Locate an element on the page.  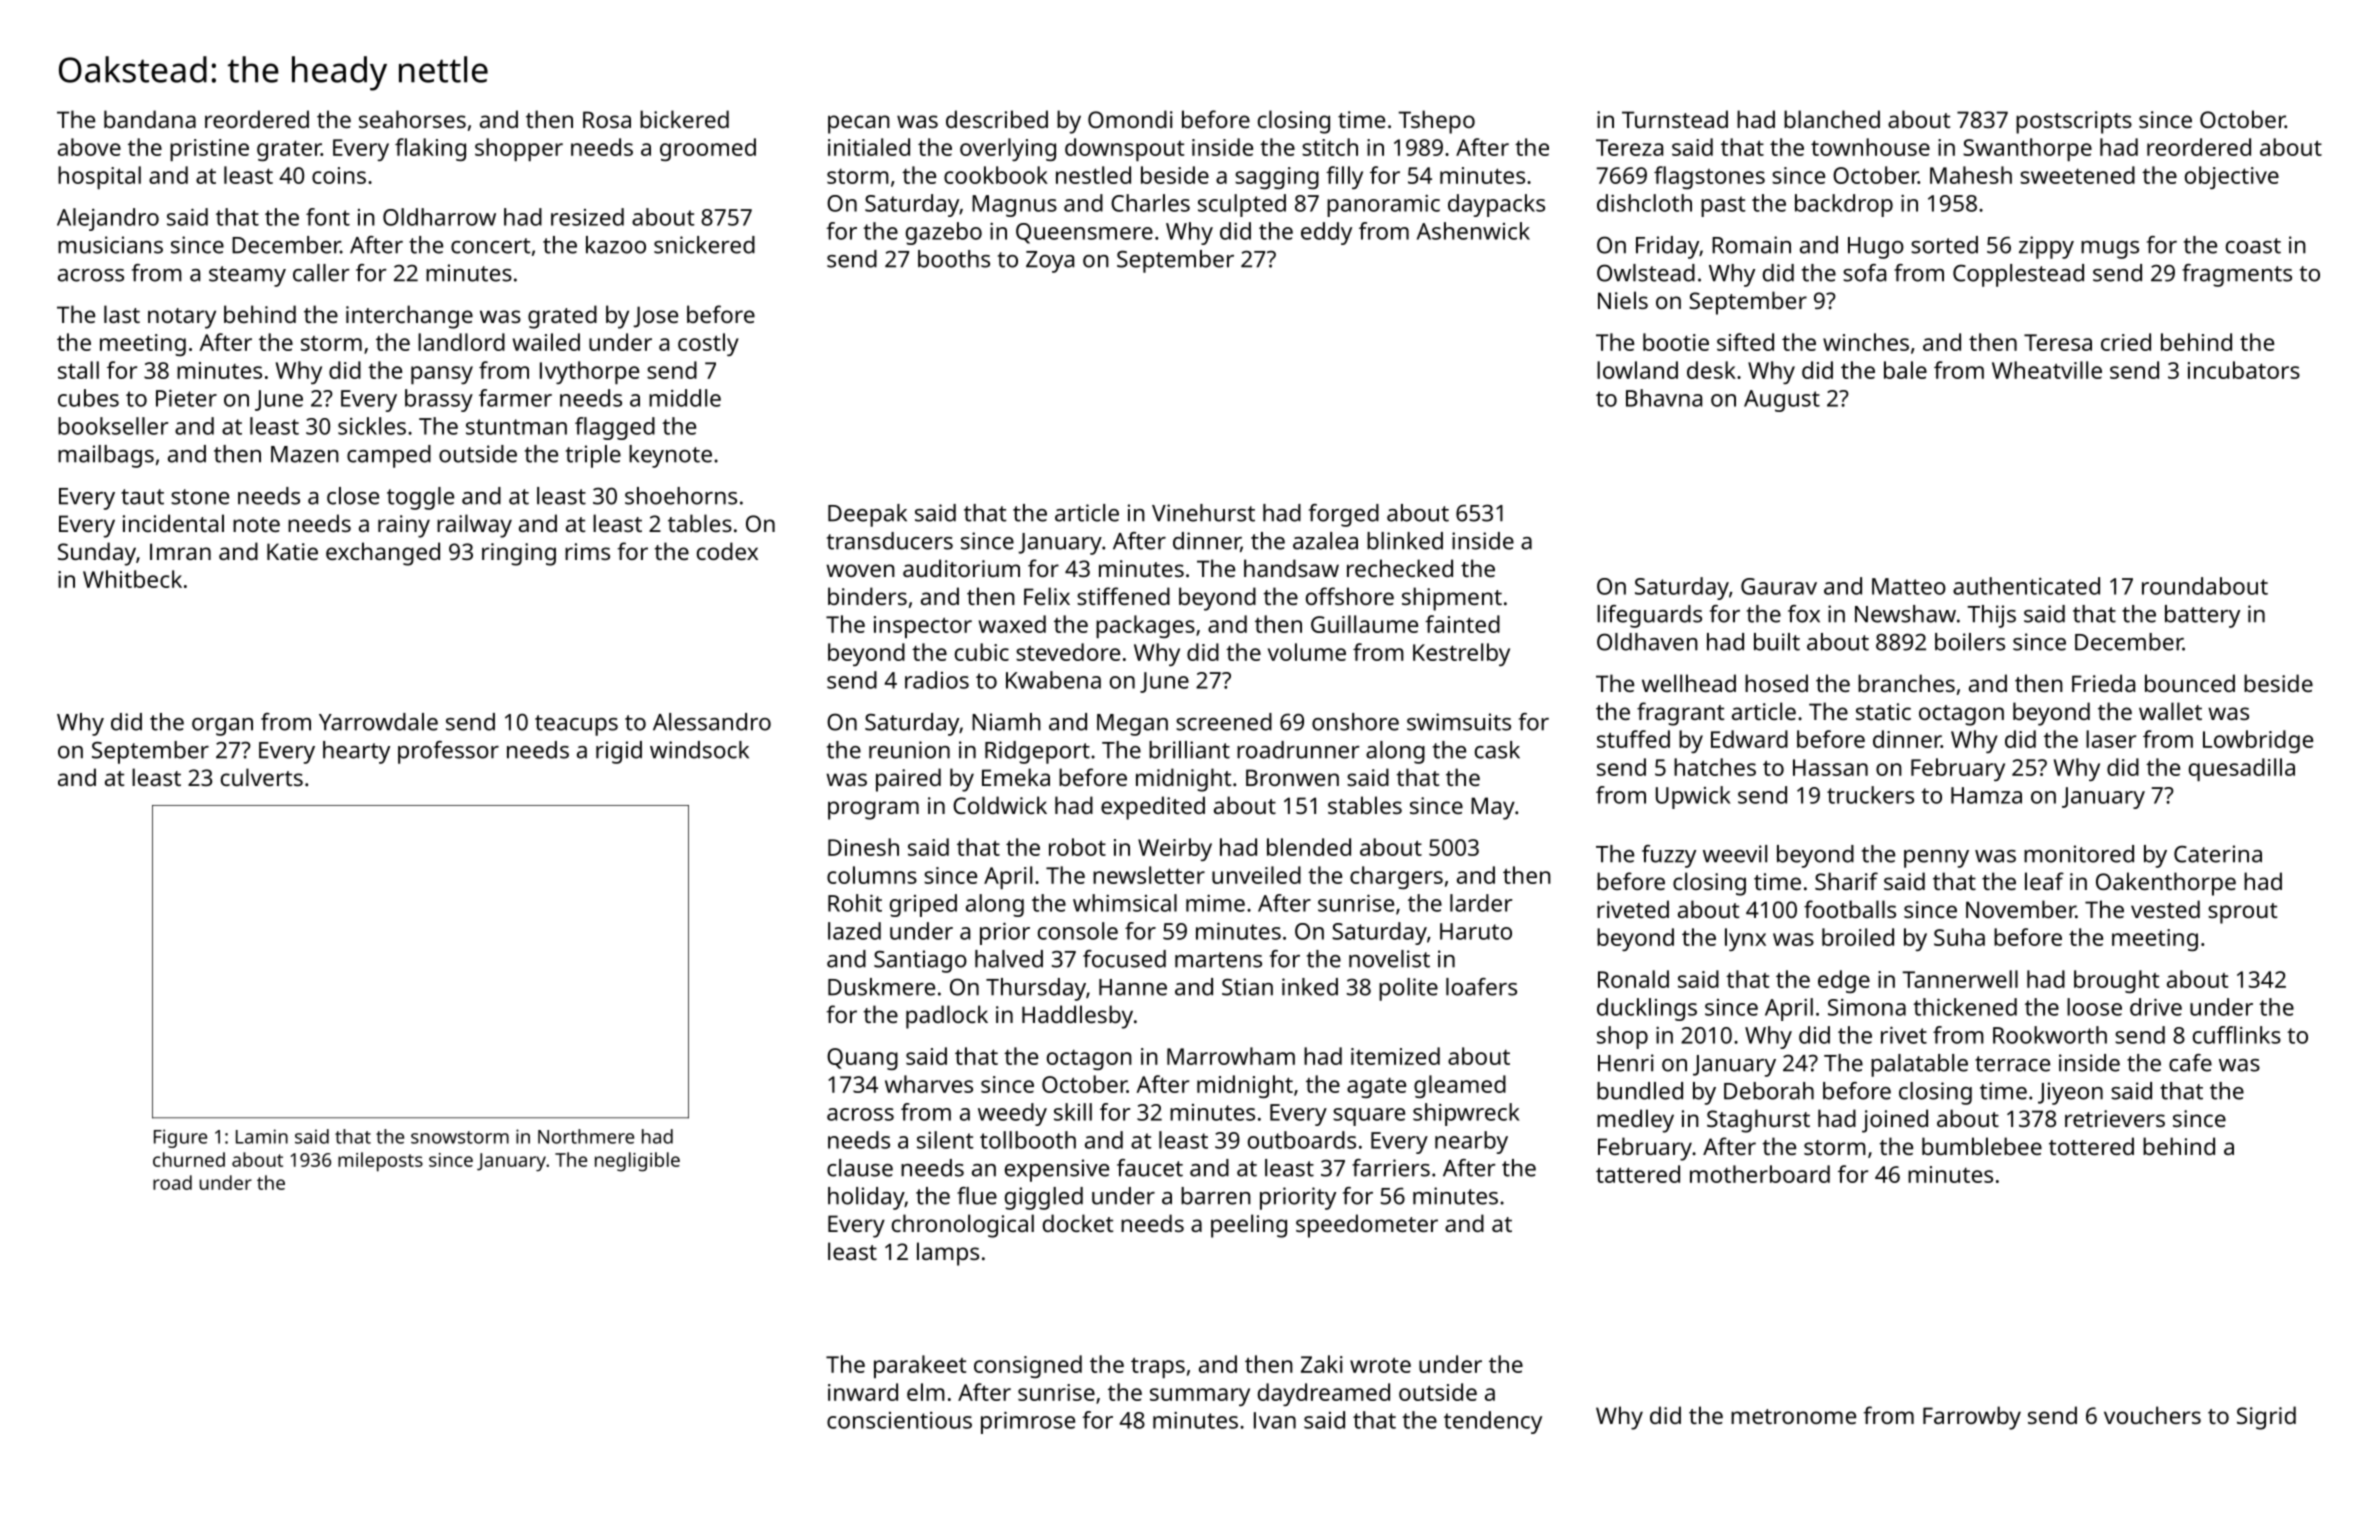
inward is located at coordinates (863, 1392).
